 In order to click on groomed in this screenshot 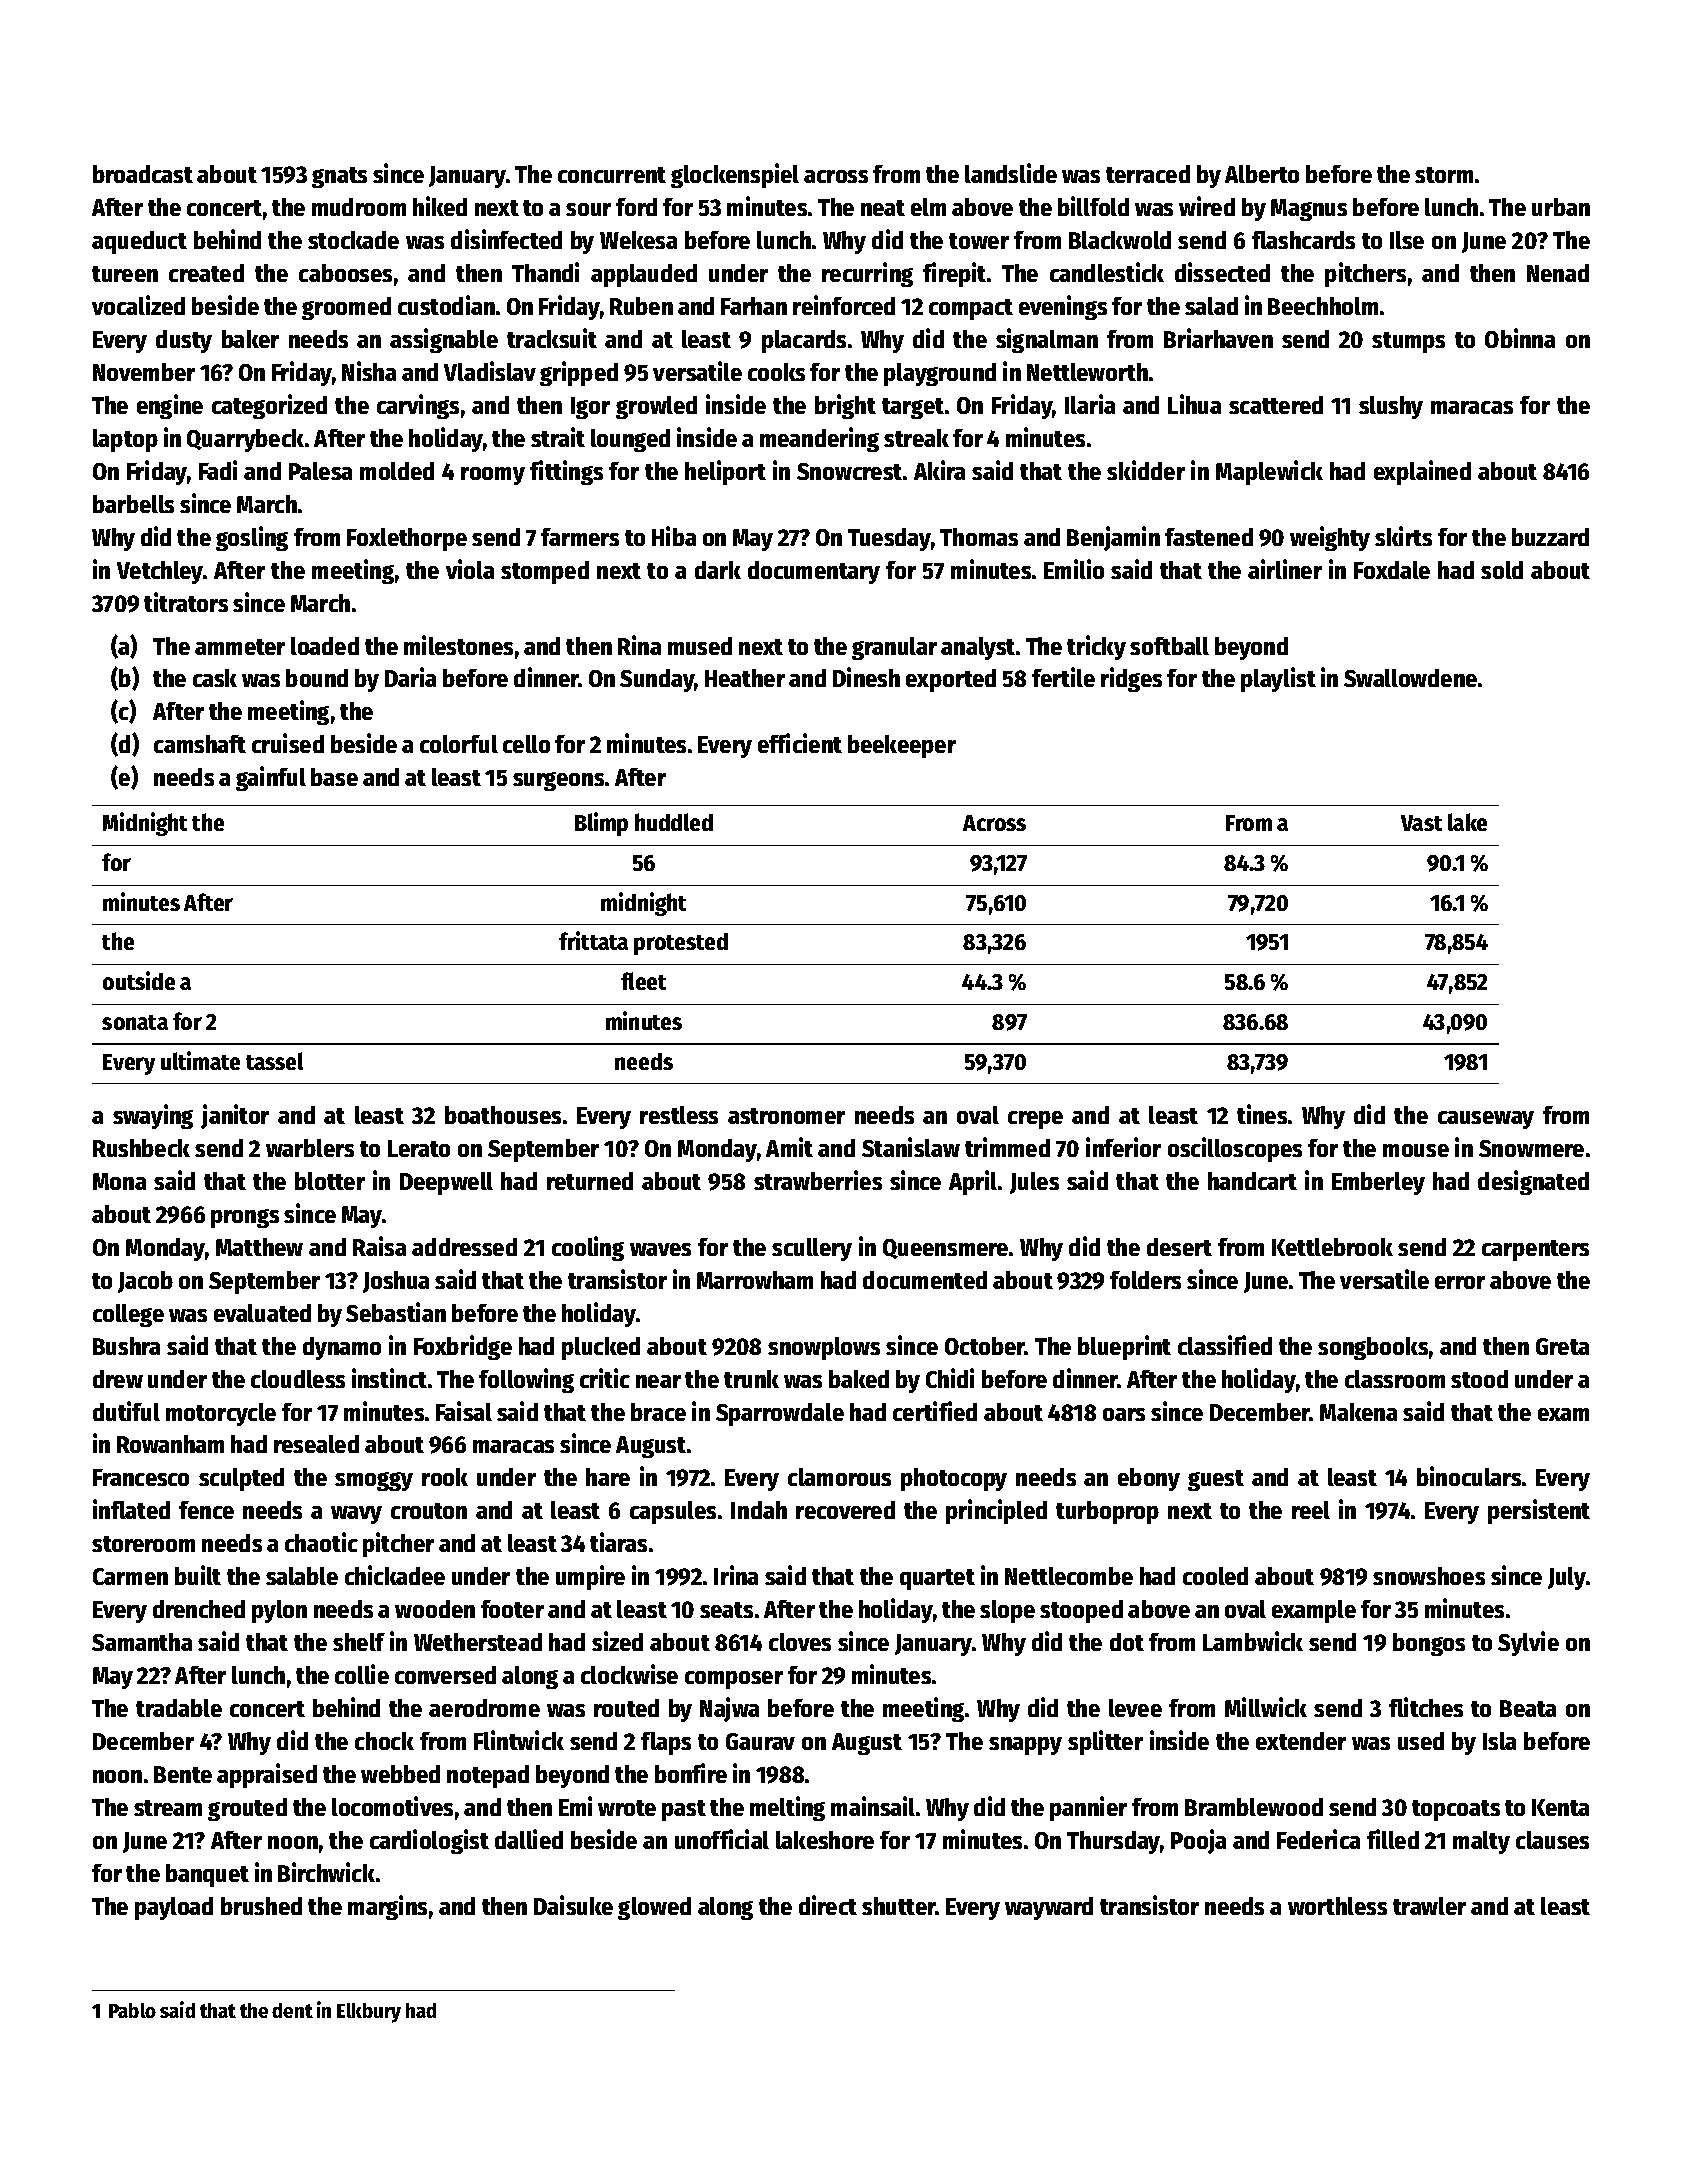, I will do `click(346, 308)`.
